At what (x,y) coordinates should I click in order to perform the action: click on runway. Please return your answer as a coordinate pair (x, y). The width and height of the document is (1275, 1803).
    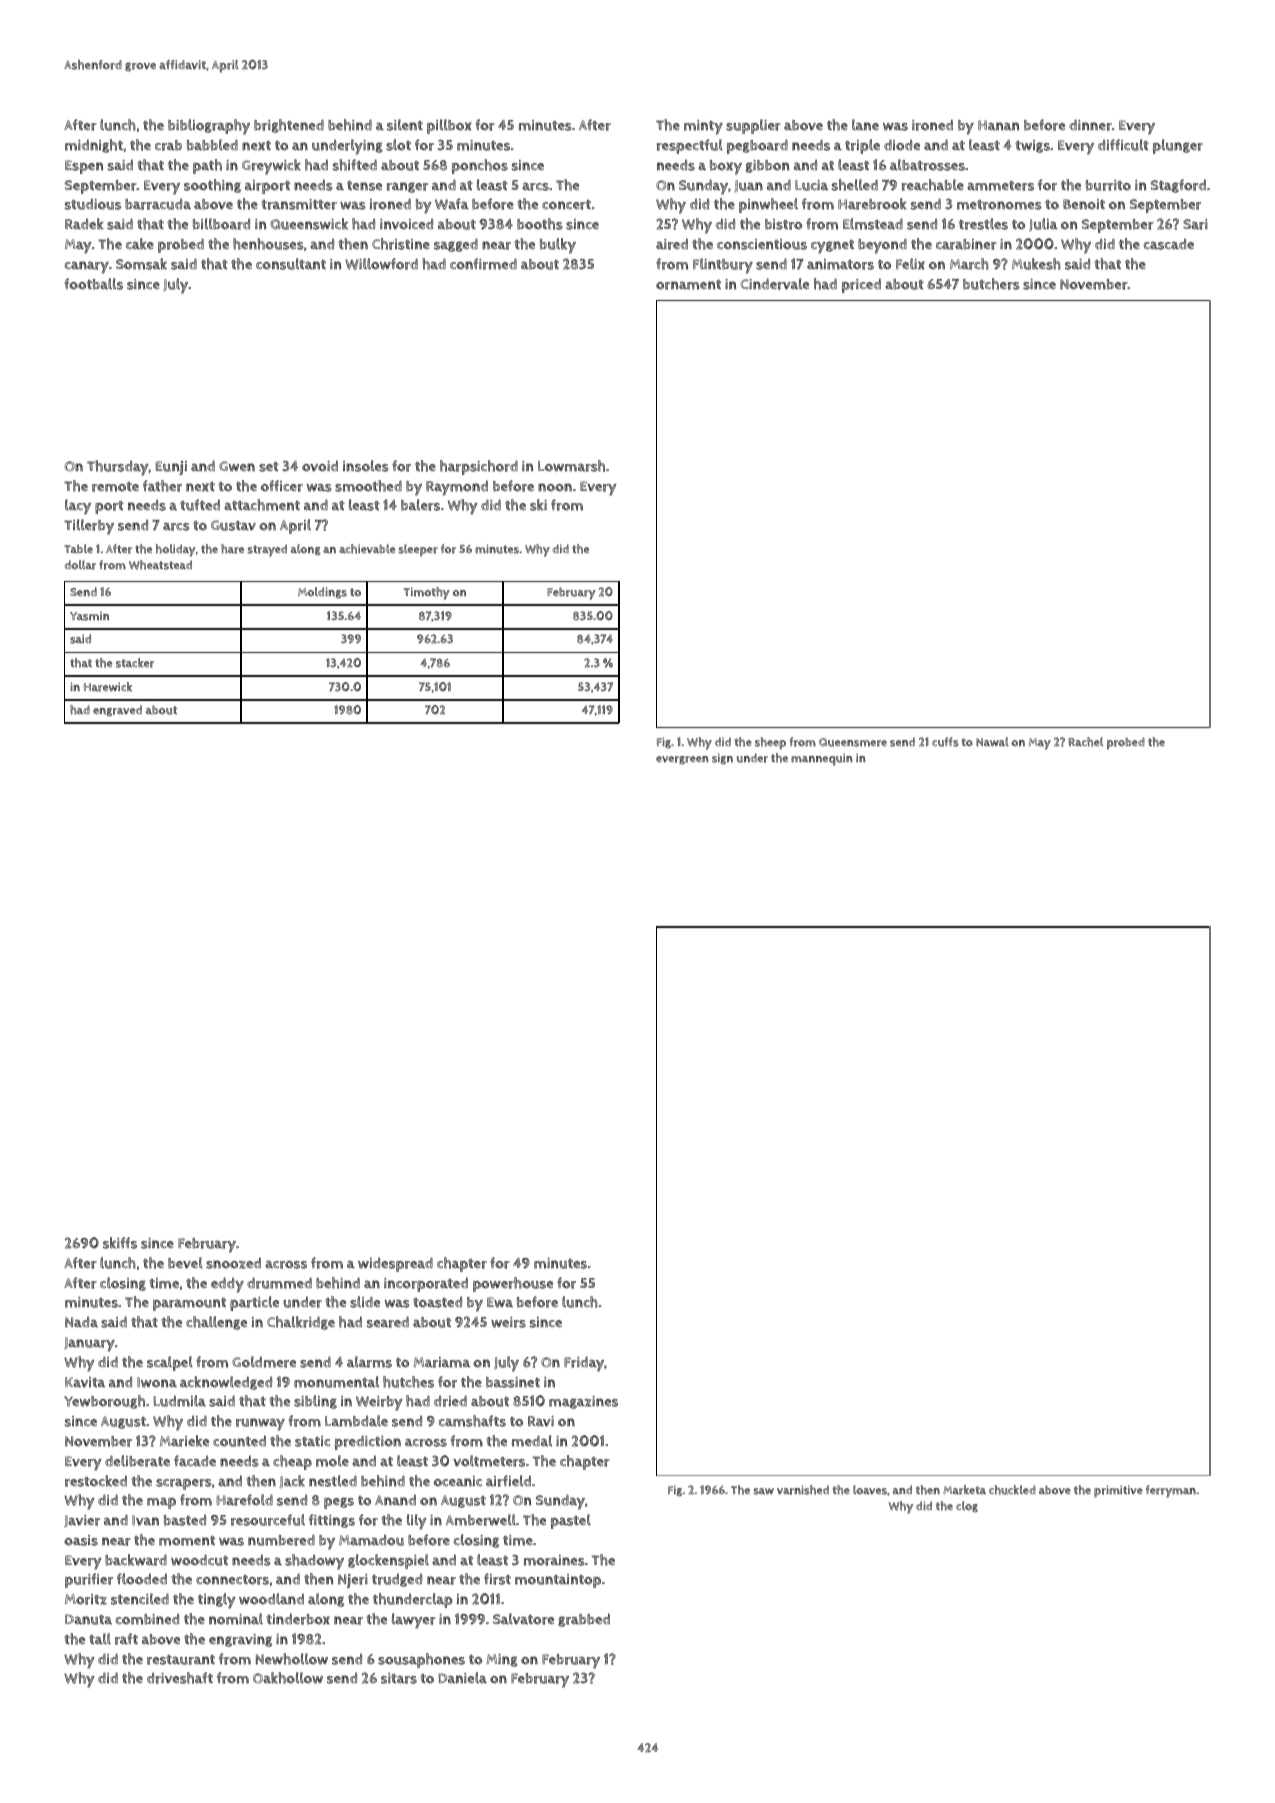
    Looking at the image, I should click on (260, 1424).
